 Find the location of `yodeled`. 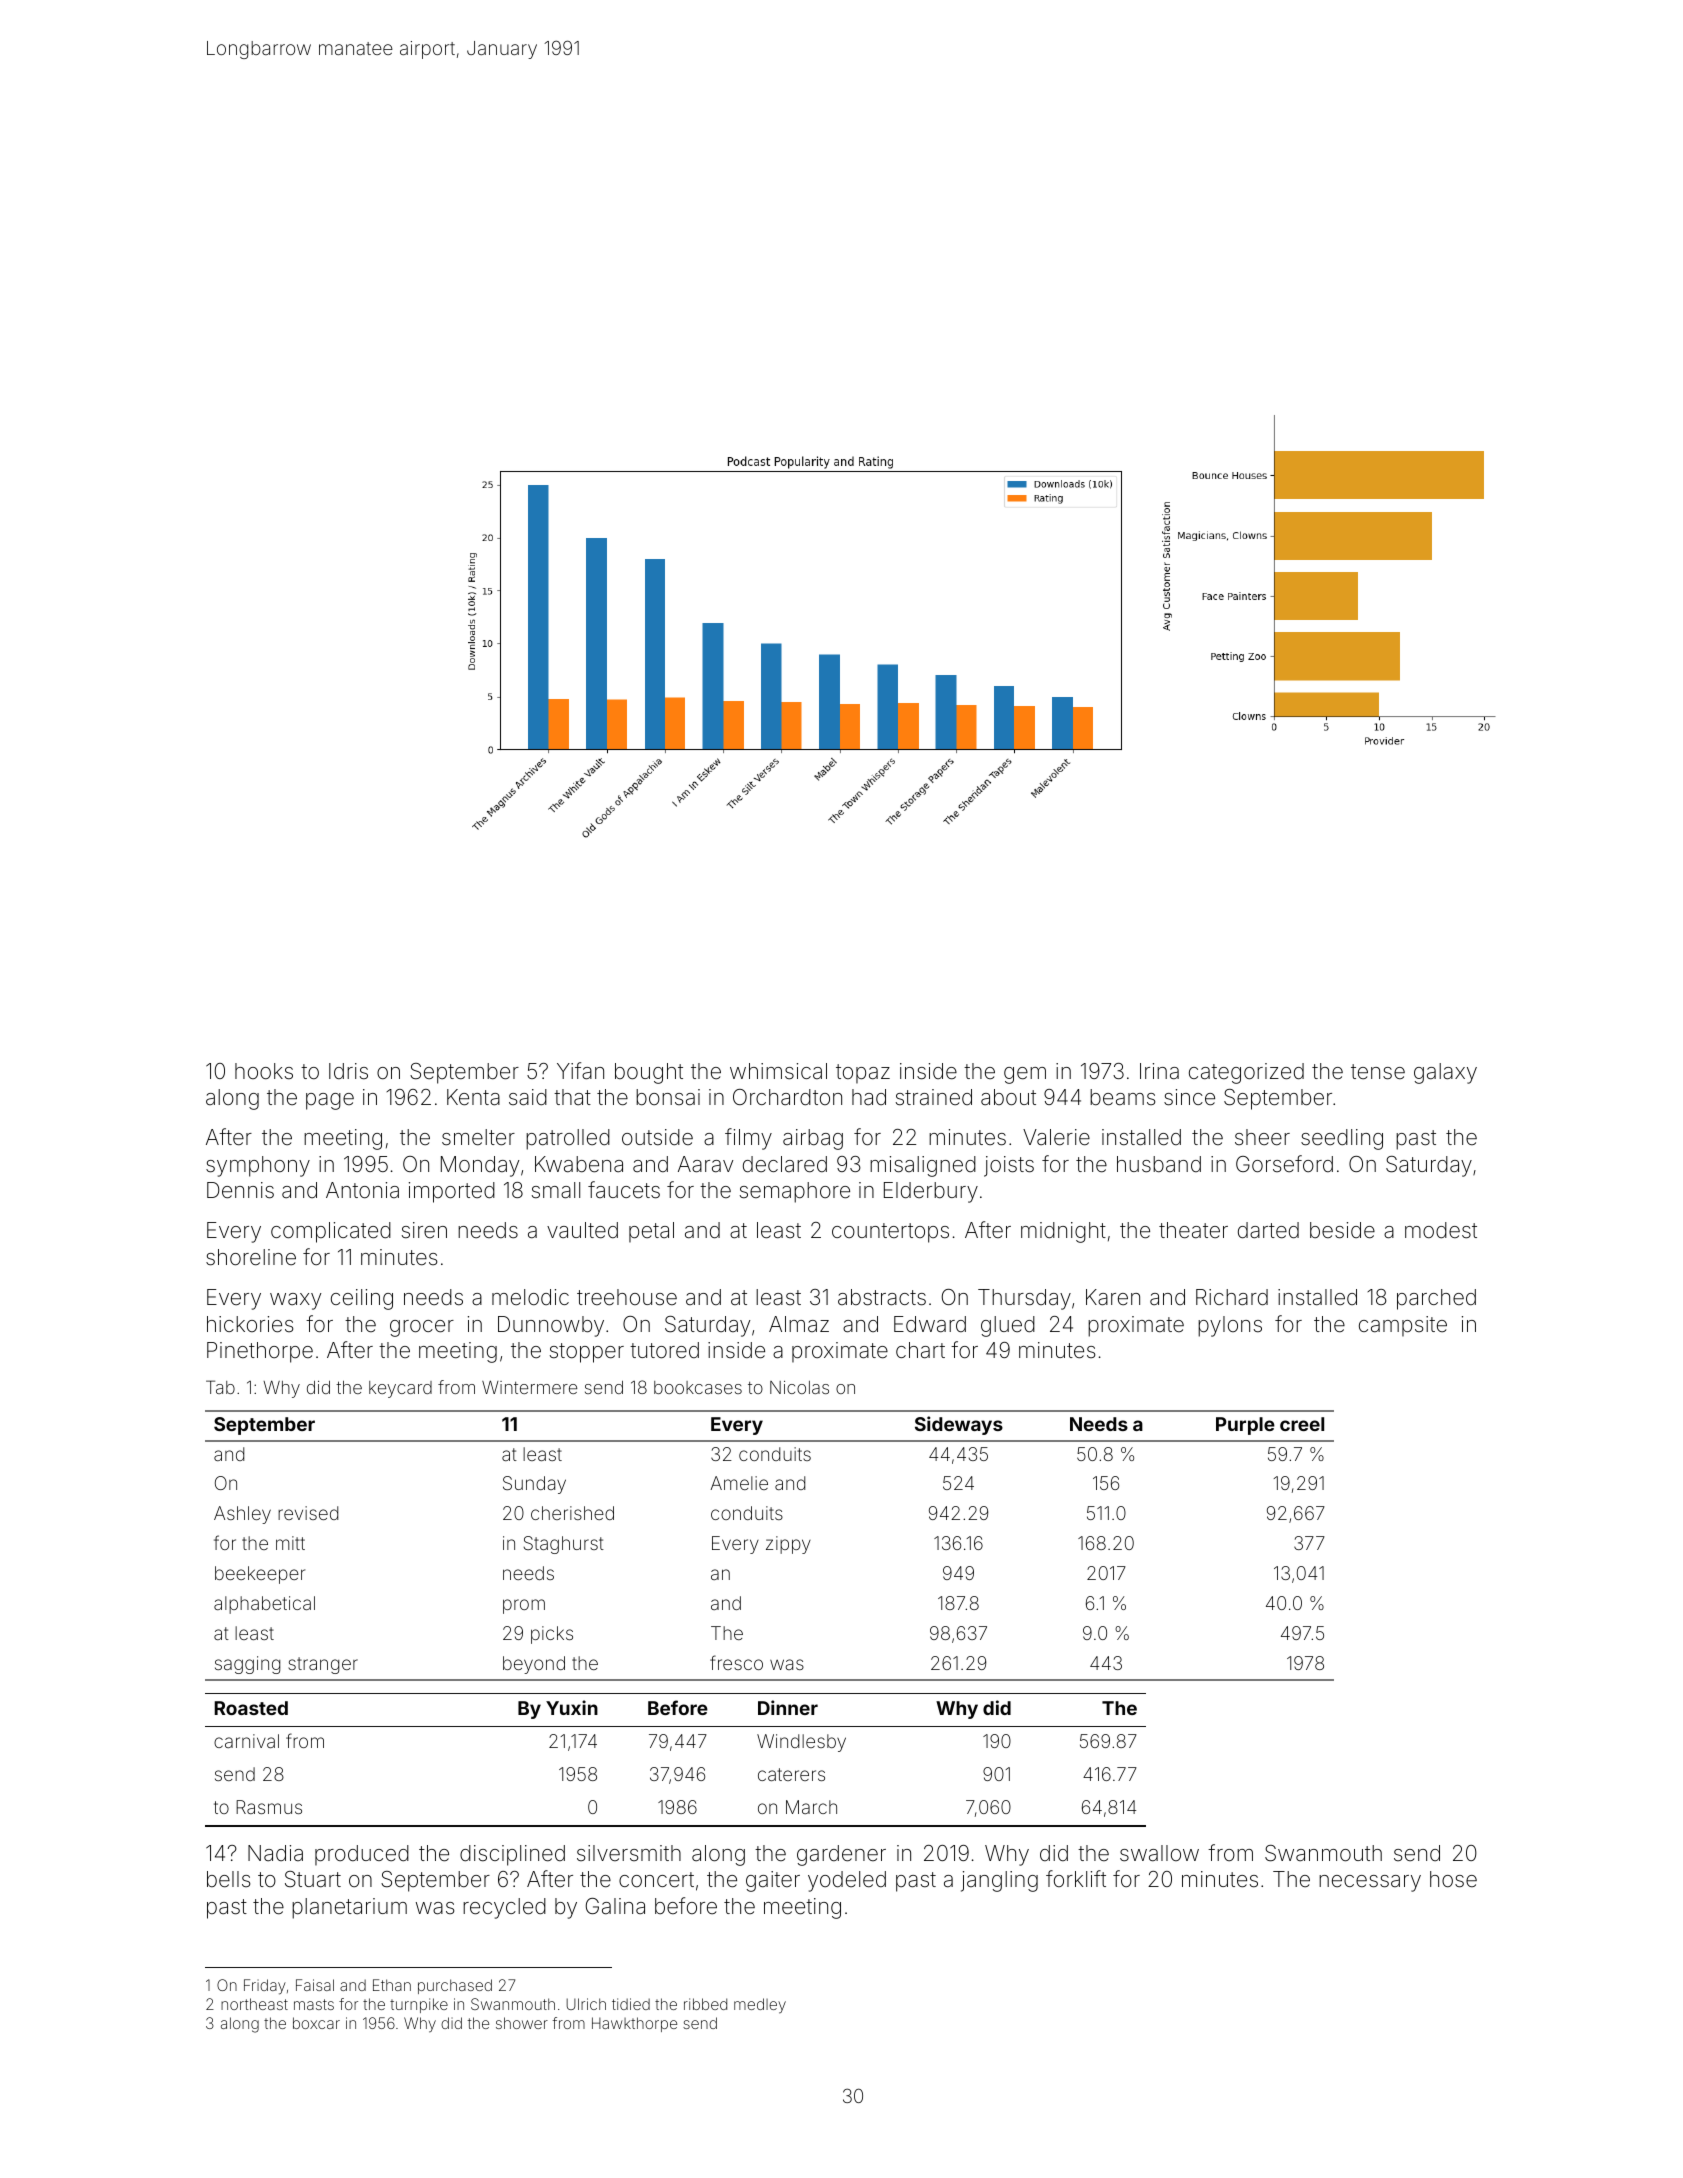

yodeled is located at coordinates (847, 1881).
